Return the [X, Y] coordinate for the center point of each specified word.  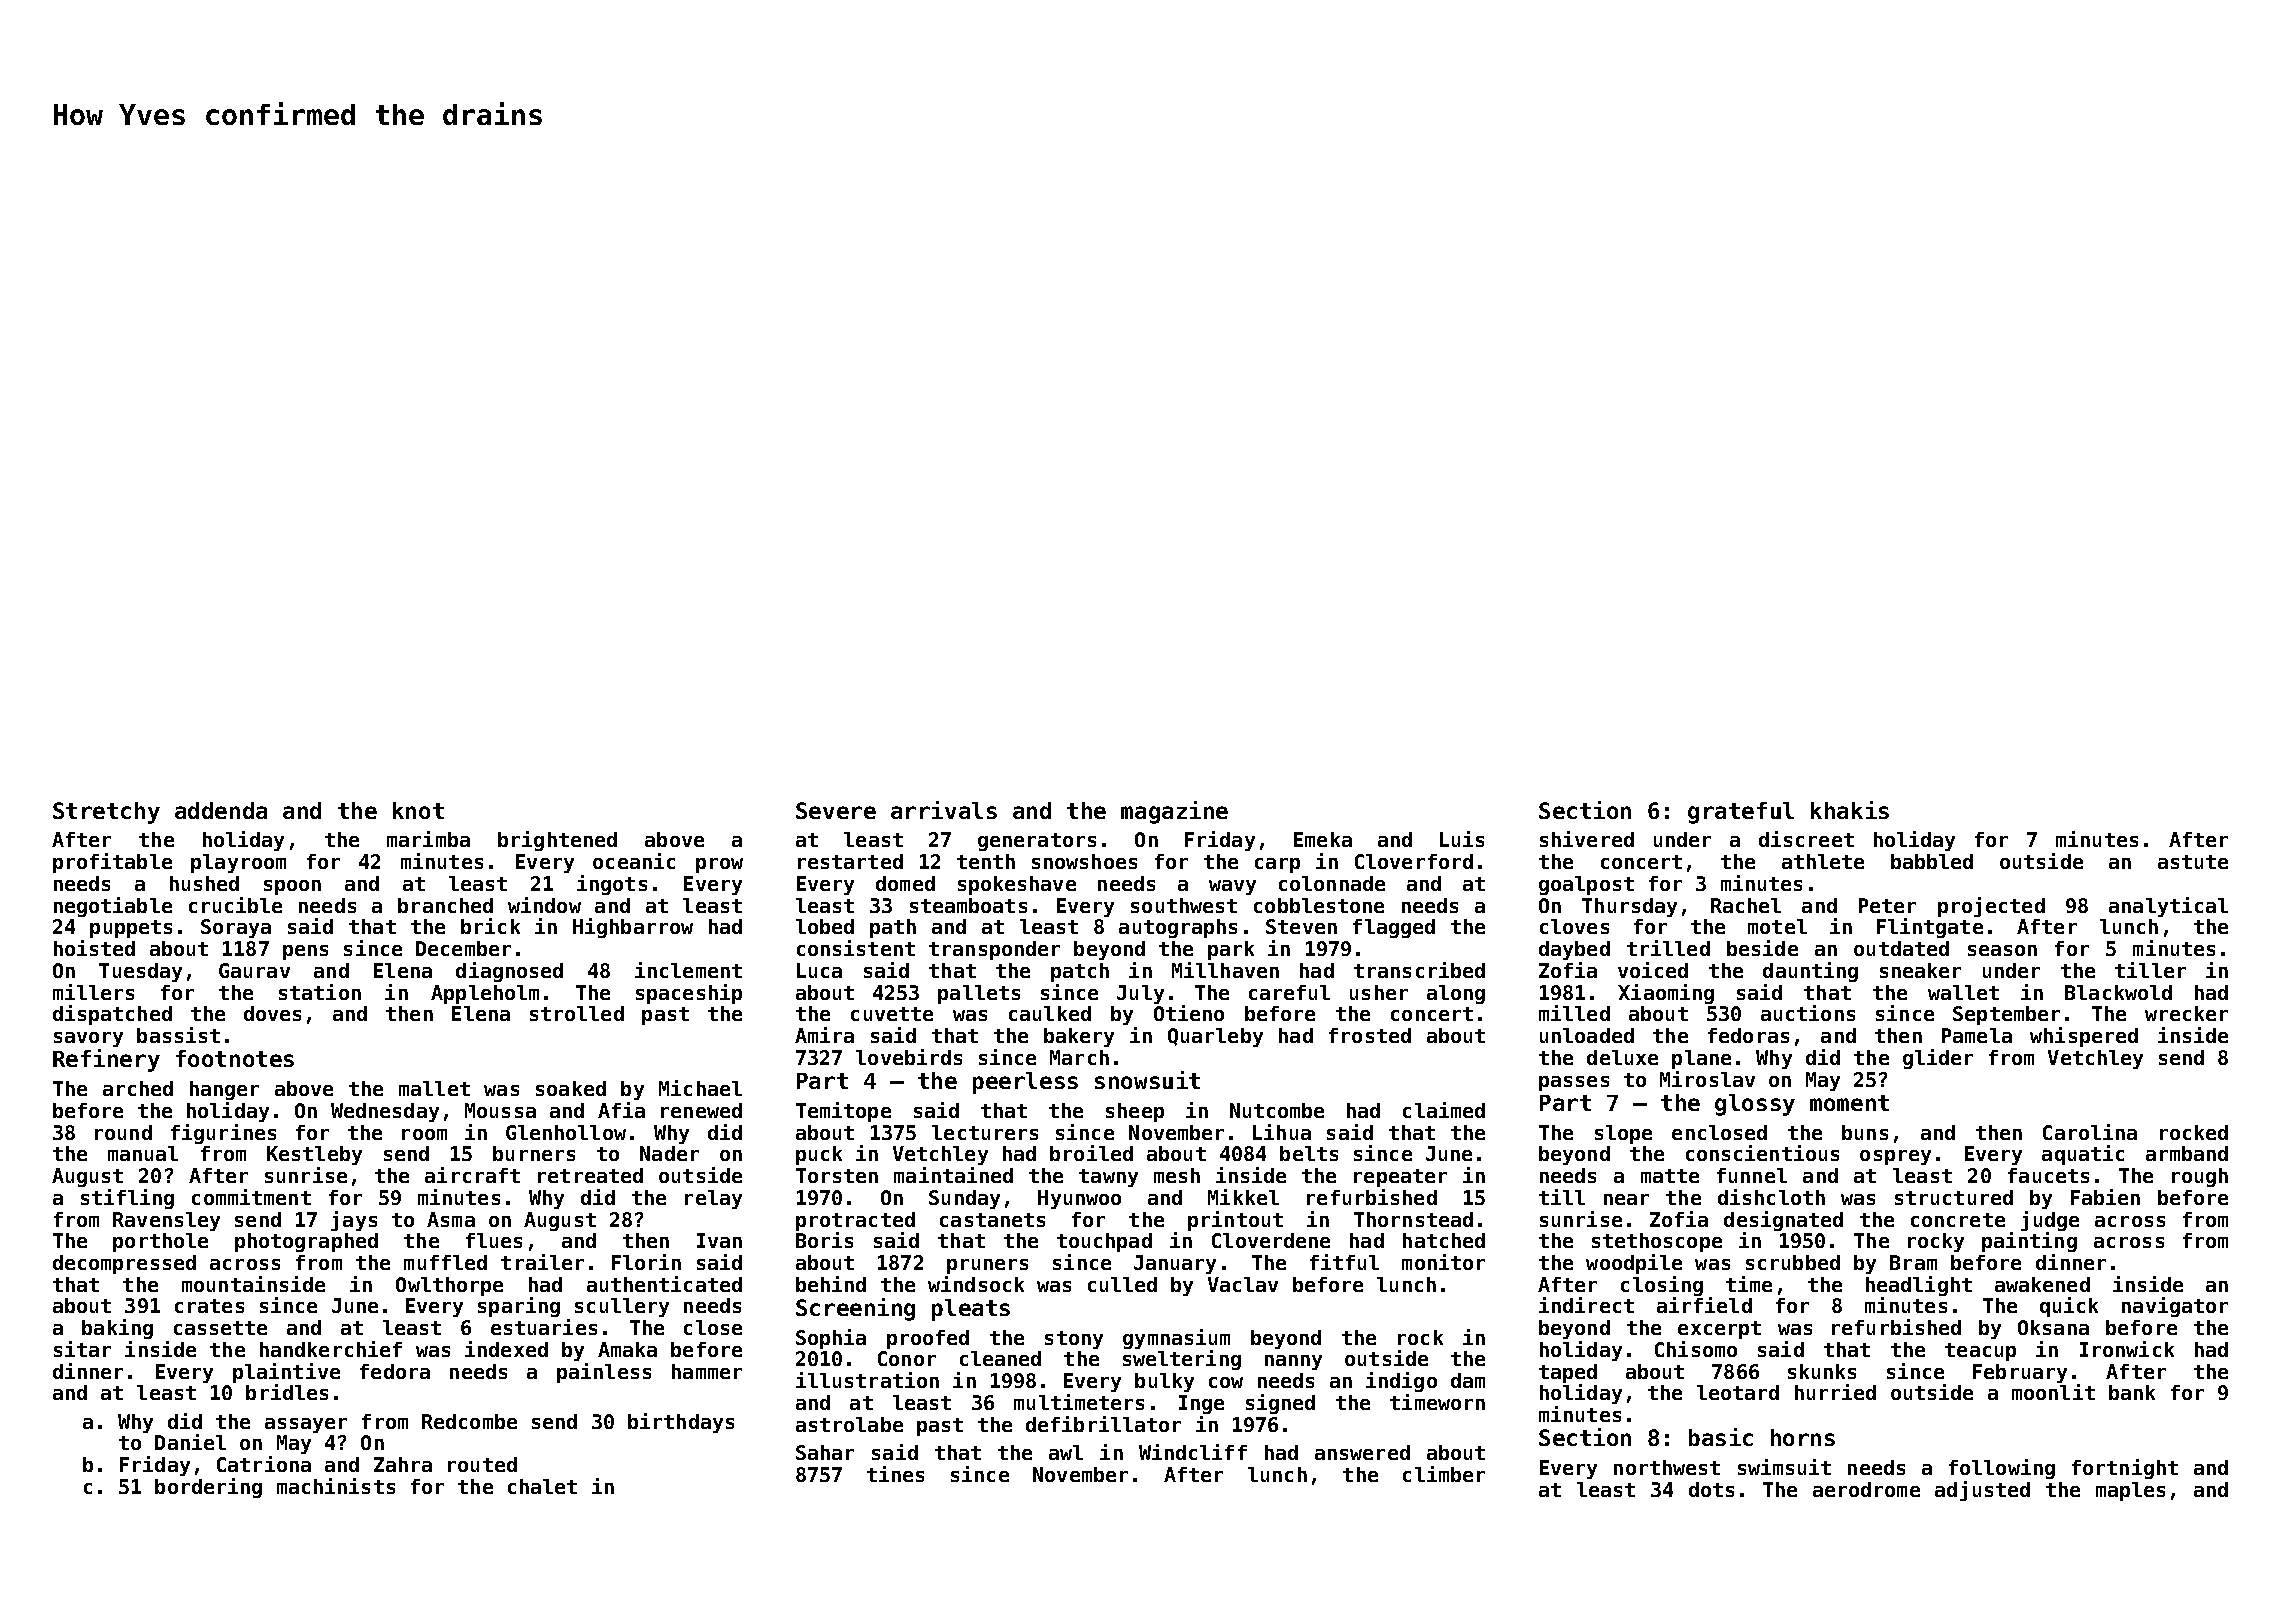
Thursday [1629, 907]
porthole [160, 1242]
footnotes [235, 1058]
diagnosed [509, 972]
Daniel [190, 1442]
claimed [1444, 1110]
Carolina [2090, 1132]
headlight [1919, 1286]
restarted [850, 861]
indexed [506, 1349]
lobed [825, 926]
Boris [824, 1240]
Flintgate [1930, 928]
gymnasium [1176, 1339]
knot [418, 810]
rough [2200, 1177]
